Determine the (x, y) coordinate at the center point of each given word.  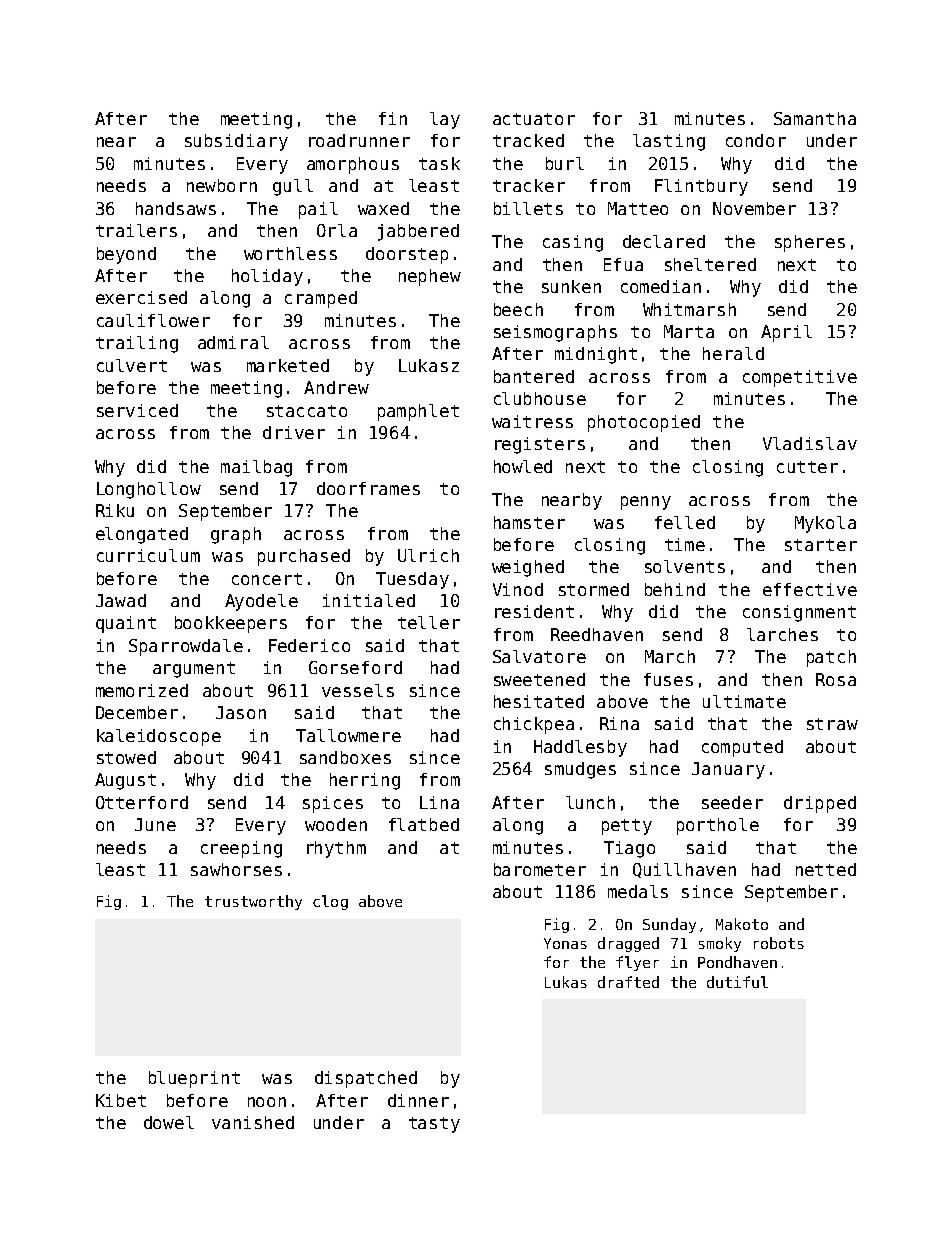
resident (534, 611)
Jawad (121, 600)
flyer (637, 963)
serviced (137, 410)
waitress (532, 421)
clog (330, 902)
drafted (628, 982)
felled (685, 522)
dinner (418, 1100)
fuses (668, 679)
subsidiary (236, 142)
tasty (434, 1125)
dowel (169, 1122)
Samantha (815, 118)
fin (393, 118)
